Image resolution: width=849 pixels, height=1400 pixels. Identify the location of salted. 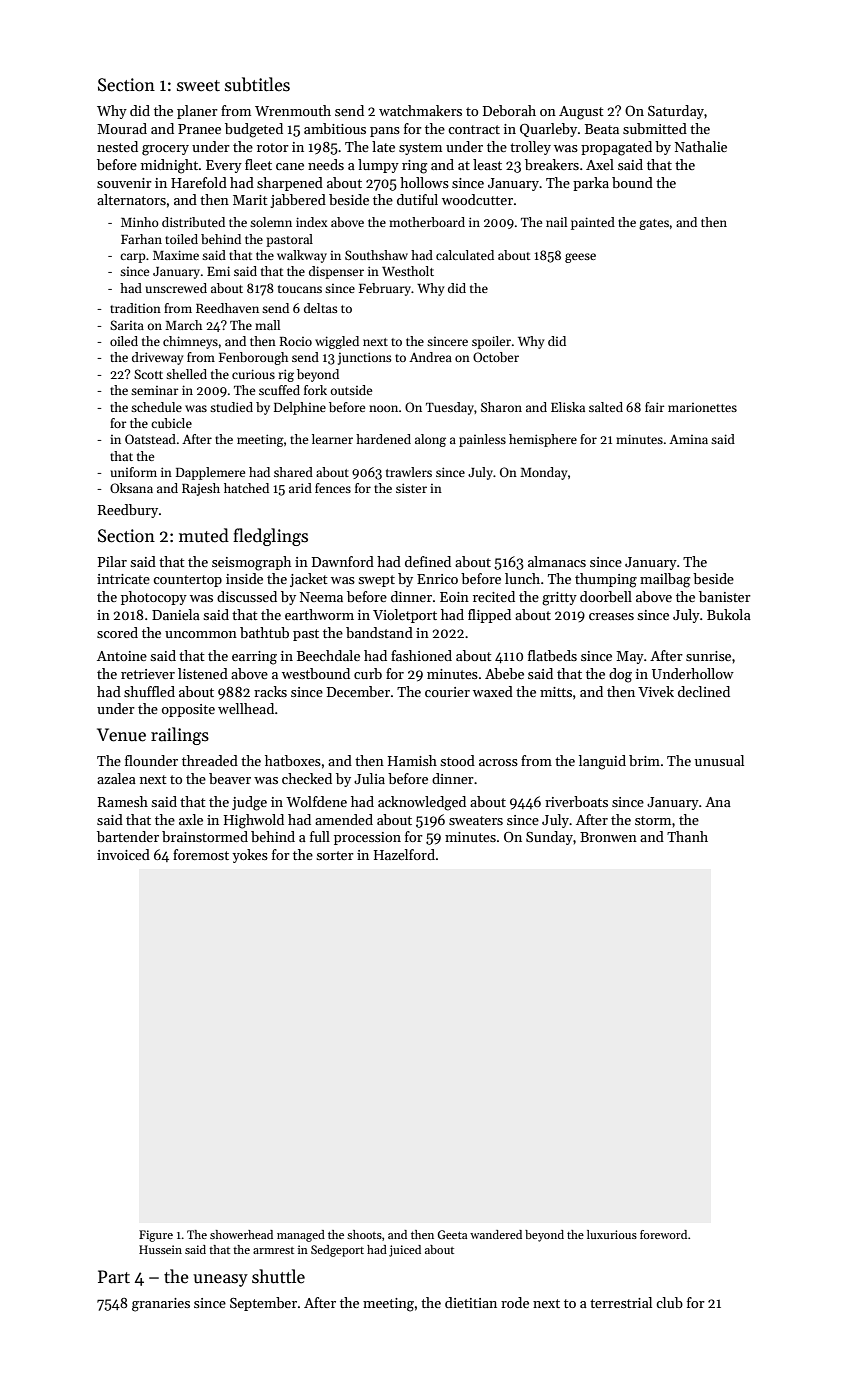
(606, 407).
